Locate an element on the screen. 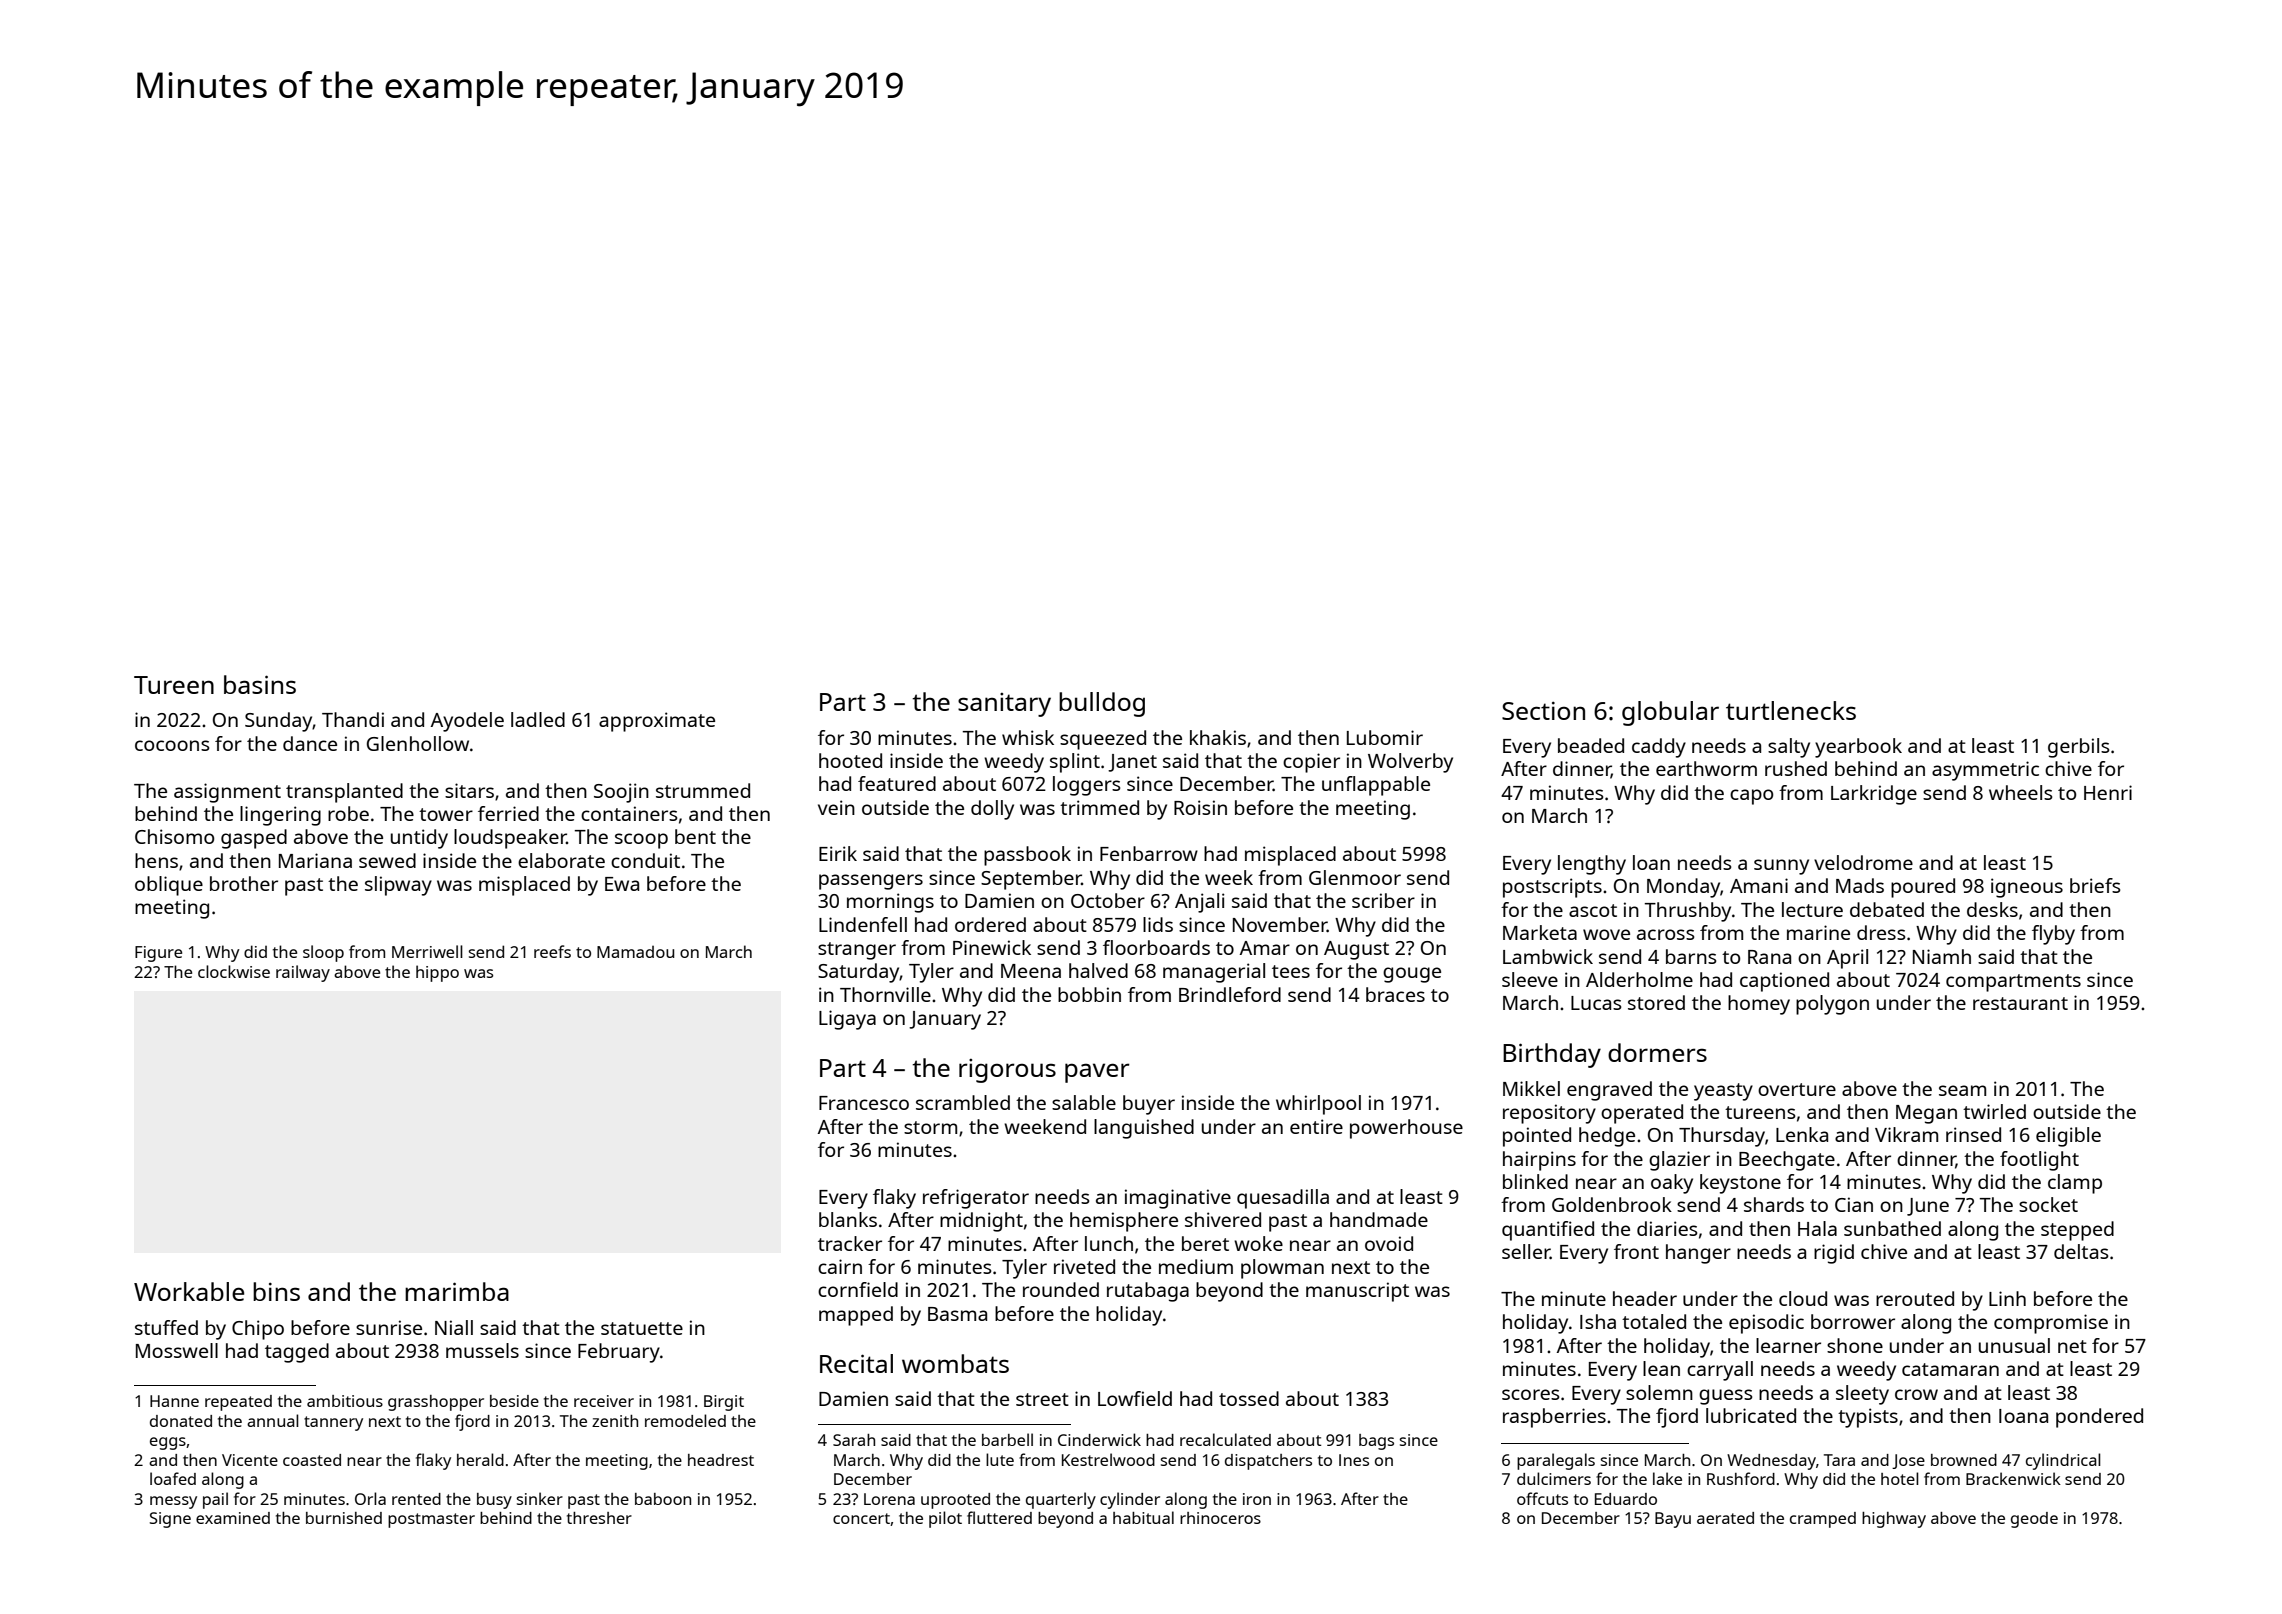 The width and height of the screenshot is (2282, 1614). unusual is located at coordinates (2014, 1345).
